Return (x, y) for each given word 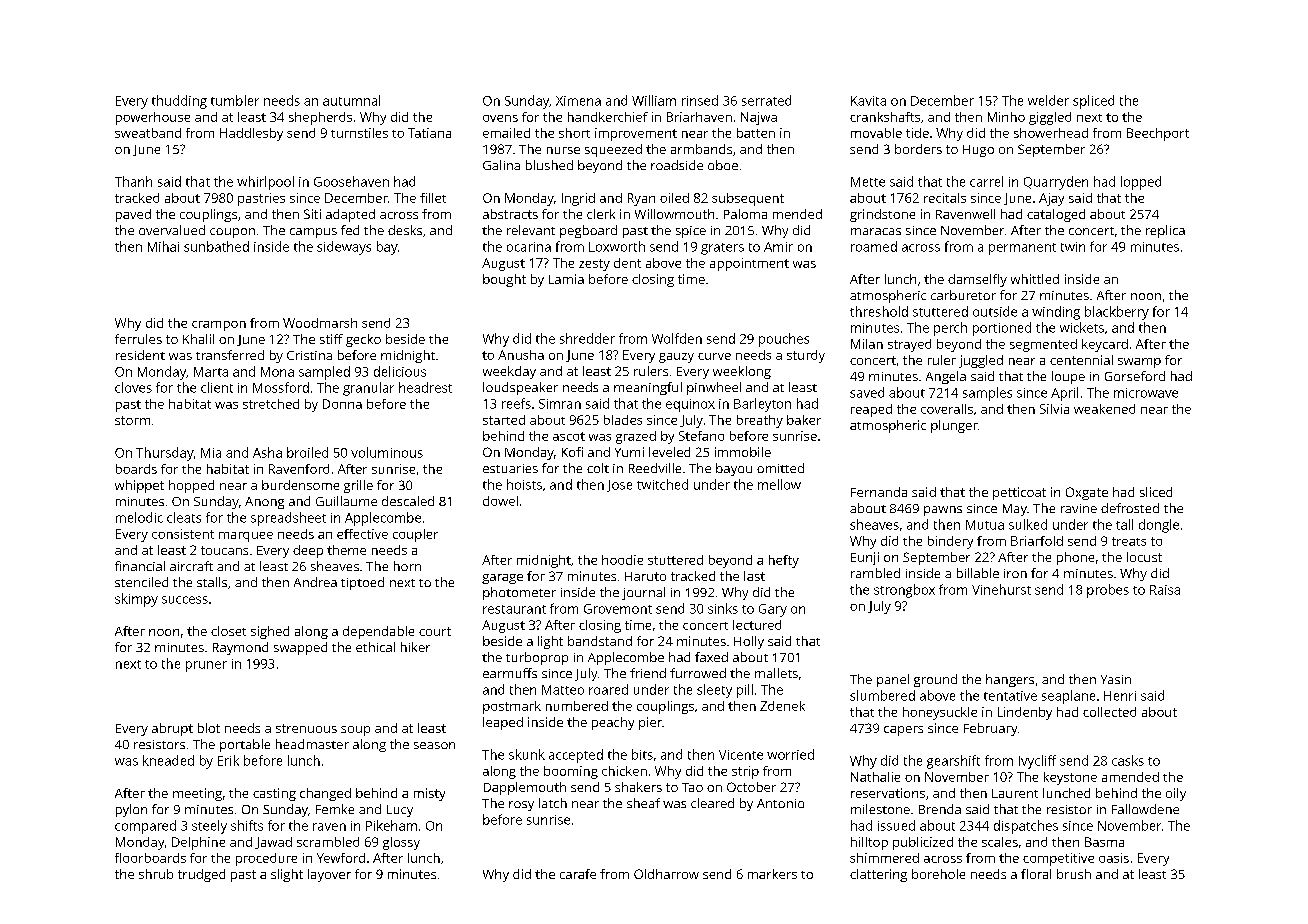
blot (209, 728)
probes (1108, 591)
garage (502, 579)
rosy (521, 806)
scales (1000, 842)
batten (756, 133)
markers (772, 874)
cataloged (1056, 215)
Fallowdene (1145, 809)
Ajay (1051, 199)
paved (133, 215)
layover (329, 875)
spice (691, 232)
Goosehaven (351, 181)
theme (346, 550)
